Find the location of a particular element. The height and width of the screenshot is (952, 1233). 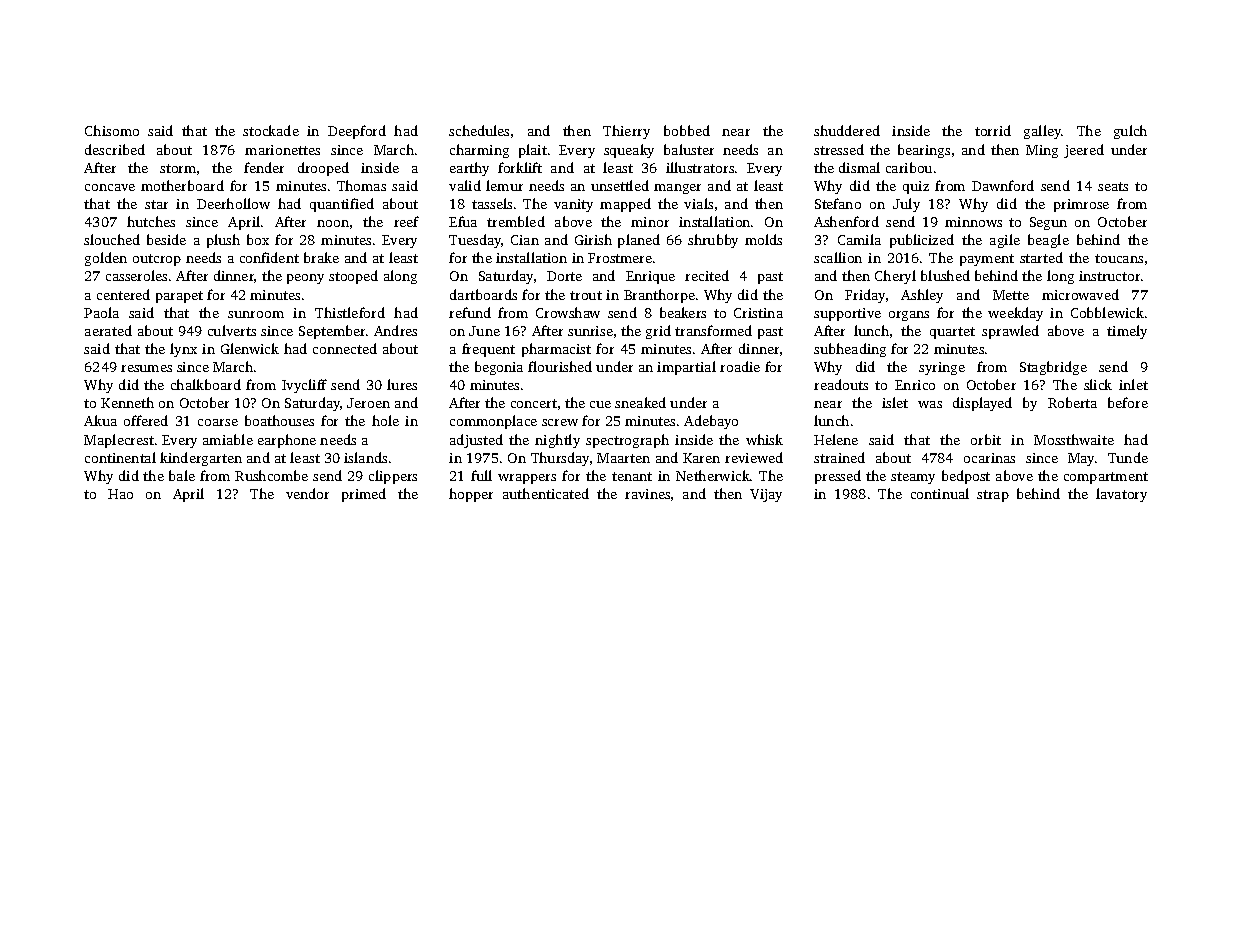

gulch is located at coordinates (1130, 132).
